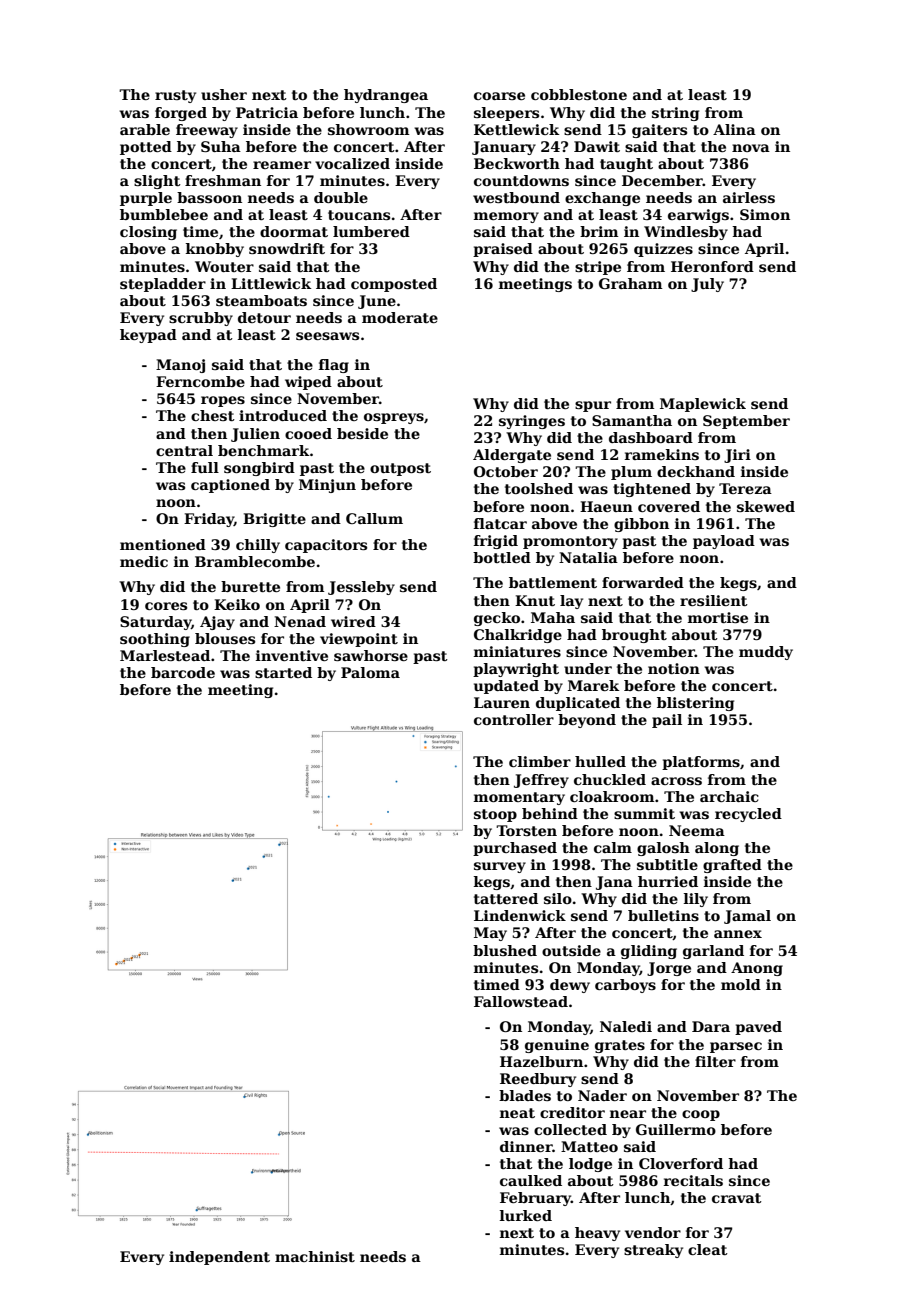 This page has height=1308, width=924. What do you see at coordinates (499, 96) in the page?
I see `coarse` at bounding box center [499, 96].
